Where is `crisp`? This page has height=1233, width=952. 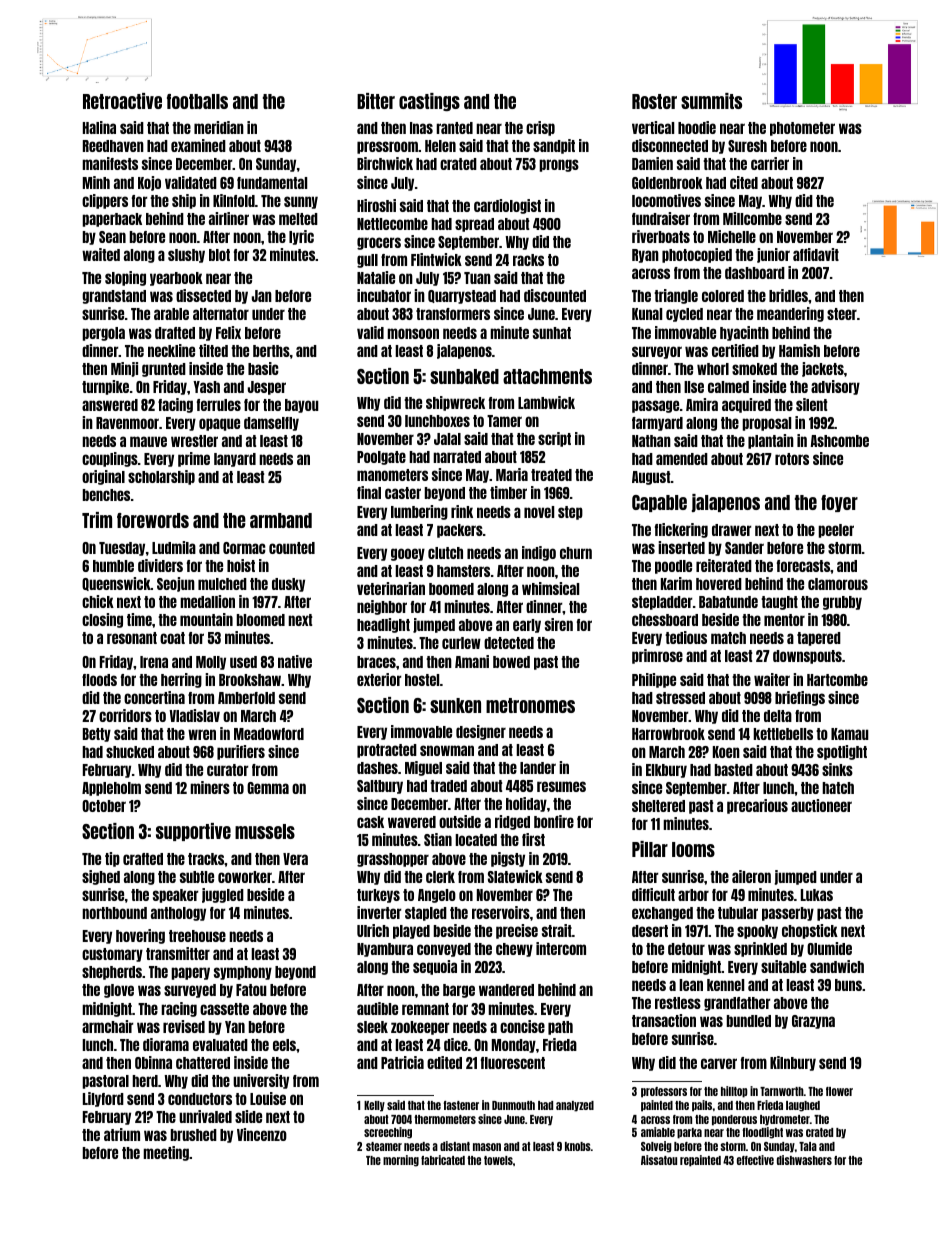
crisp is located at coordinates (540, 128).
